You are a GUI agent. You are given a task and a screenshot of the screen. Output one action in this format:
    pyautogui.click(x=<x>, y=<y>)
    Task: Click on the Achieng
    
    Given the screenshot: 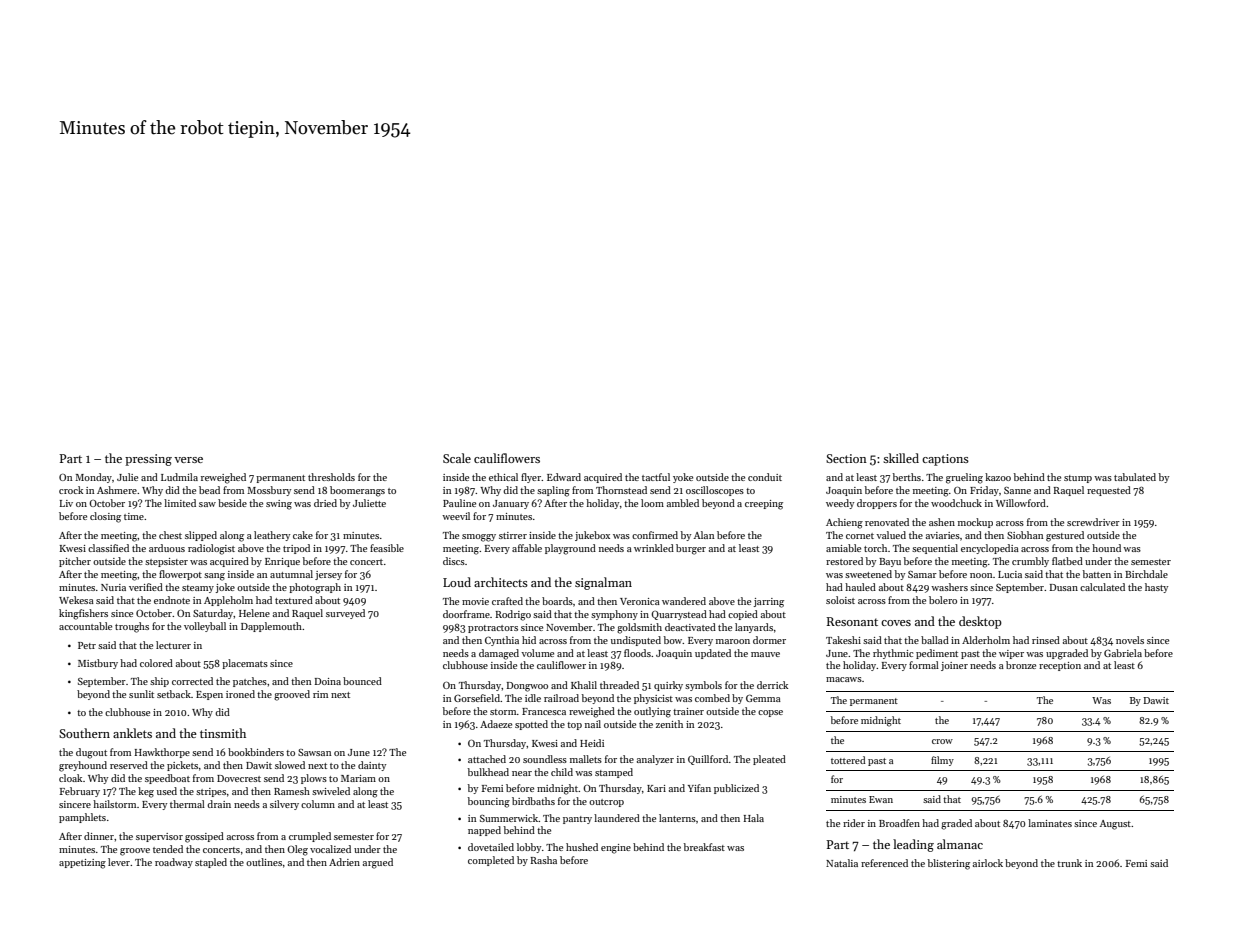 What is the action you would take?
    pyautogui.click(x=844, y=523)
